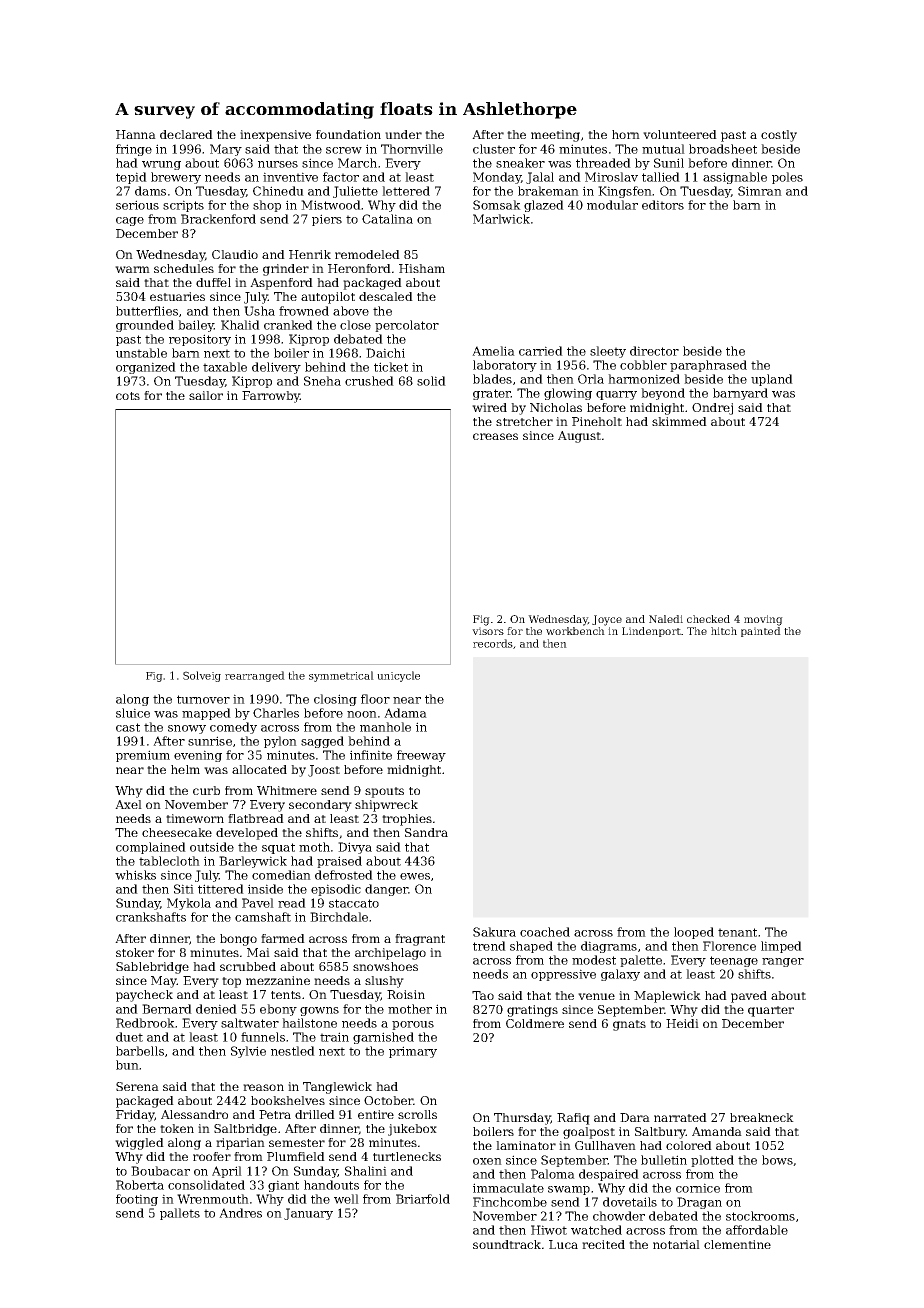 The width and height of the image is (924, 1308). I want to click on director, so click(654, 351).
